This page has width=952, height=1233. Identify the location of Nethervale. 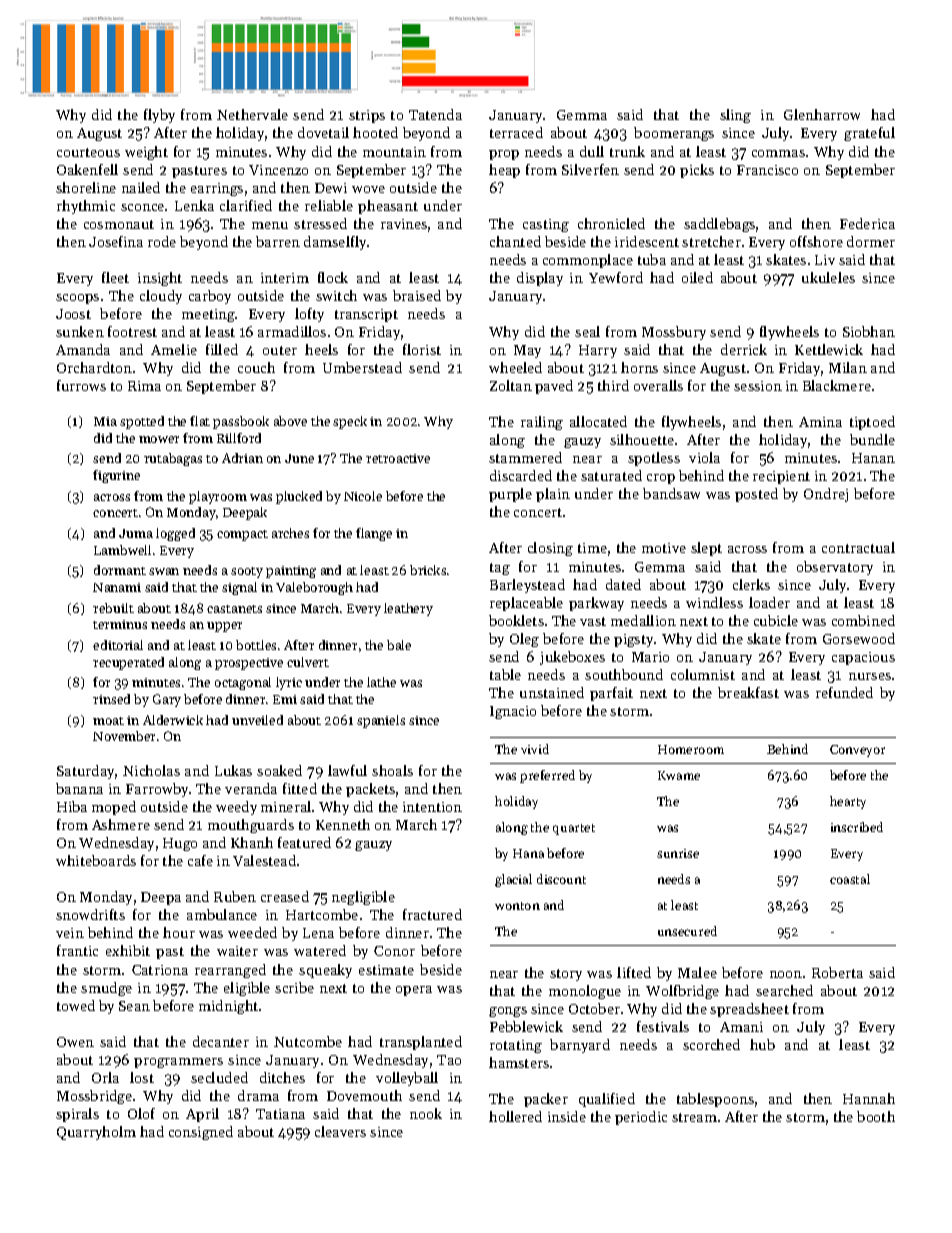
(252, 114).
